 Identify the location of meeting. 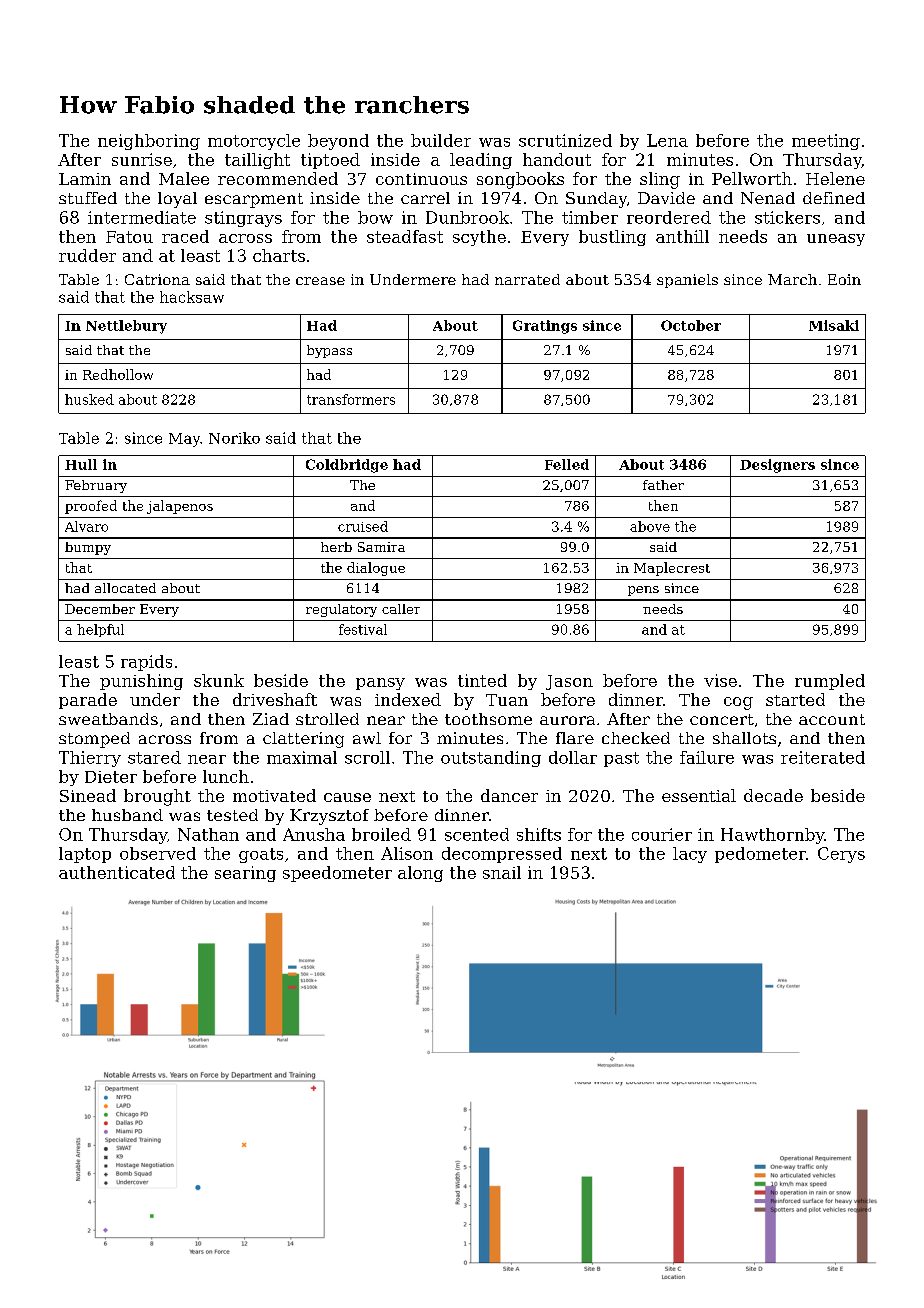
(826, 142).
